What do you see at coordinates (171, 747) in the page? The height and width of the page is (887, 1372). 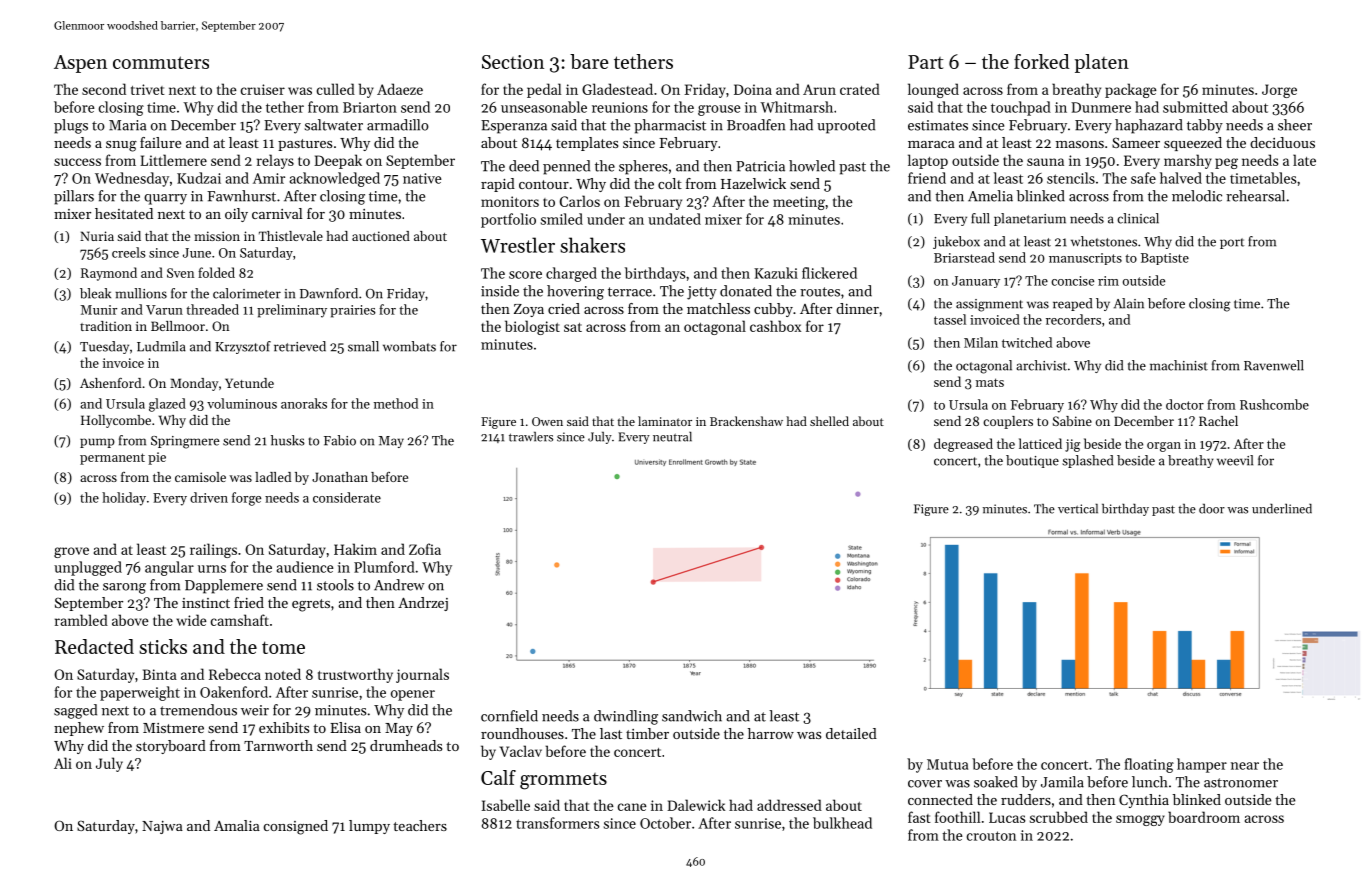 I see `storyboard` at bounding box center [171, 747].
